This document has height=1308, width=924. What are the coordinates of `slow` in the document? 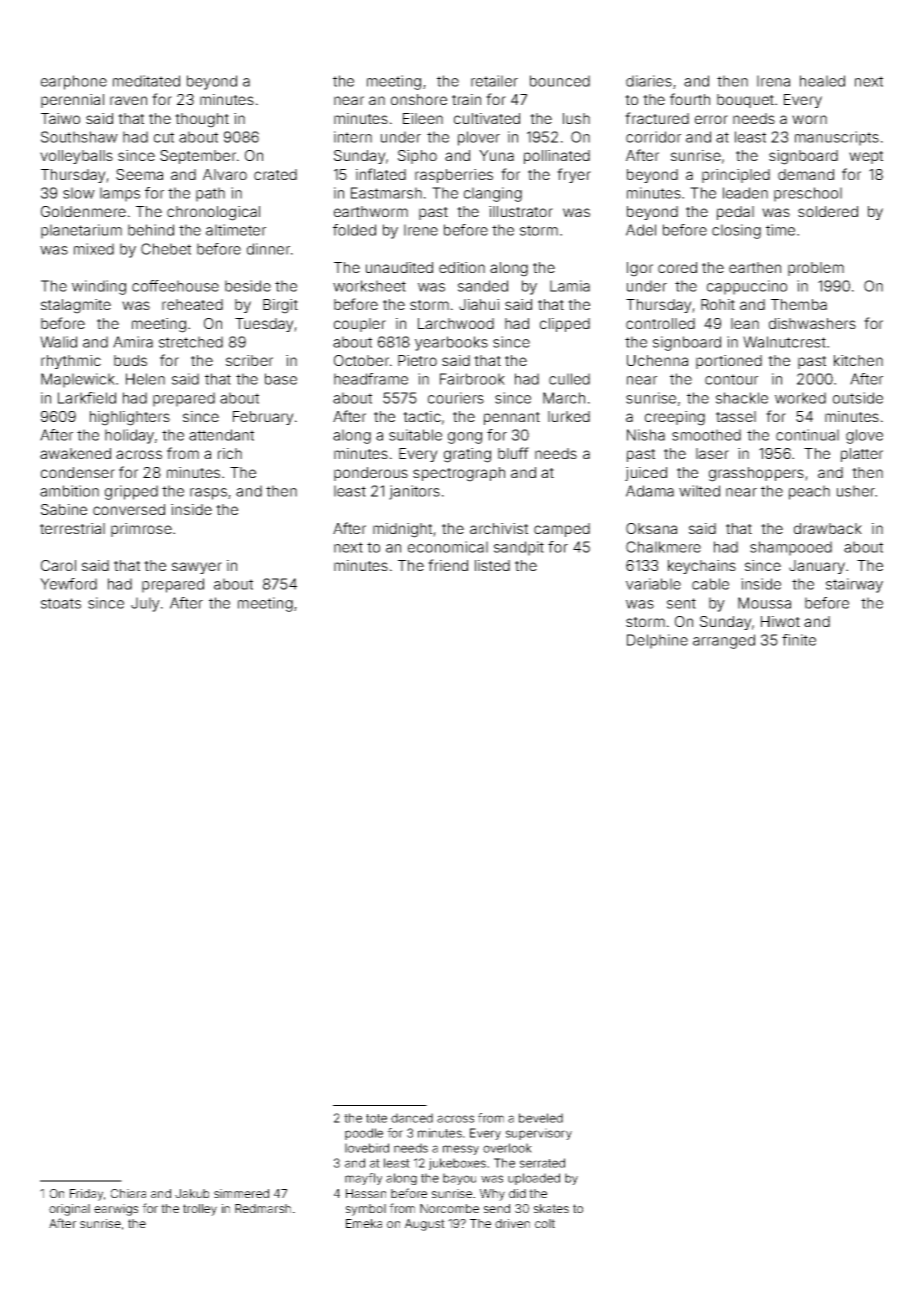 It's located at (79, 193).
